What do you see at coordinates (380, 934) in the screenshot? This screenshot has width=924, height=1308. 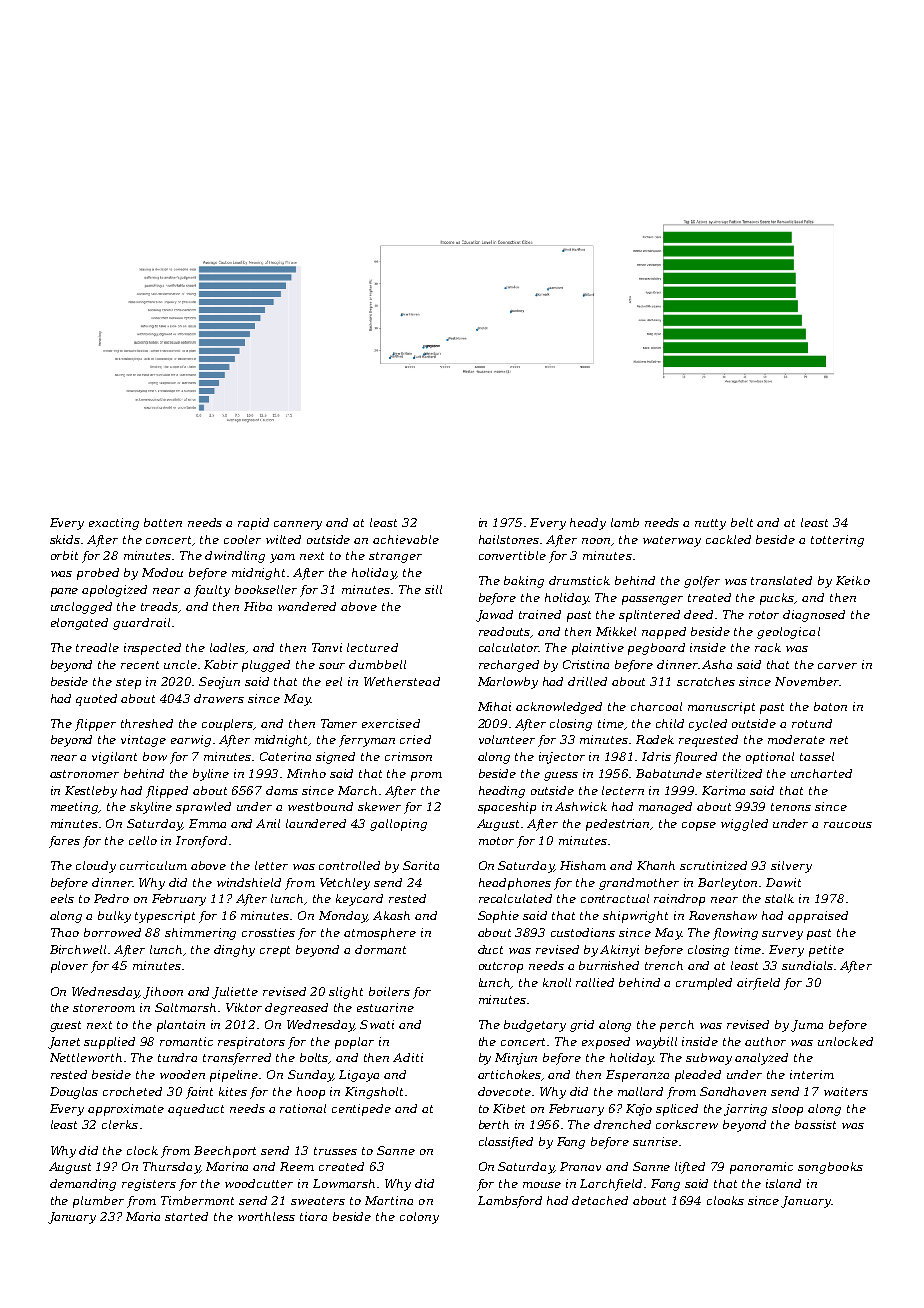 I see `atmosphere` at bounding box center [380, 934].
